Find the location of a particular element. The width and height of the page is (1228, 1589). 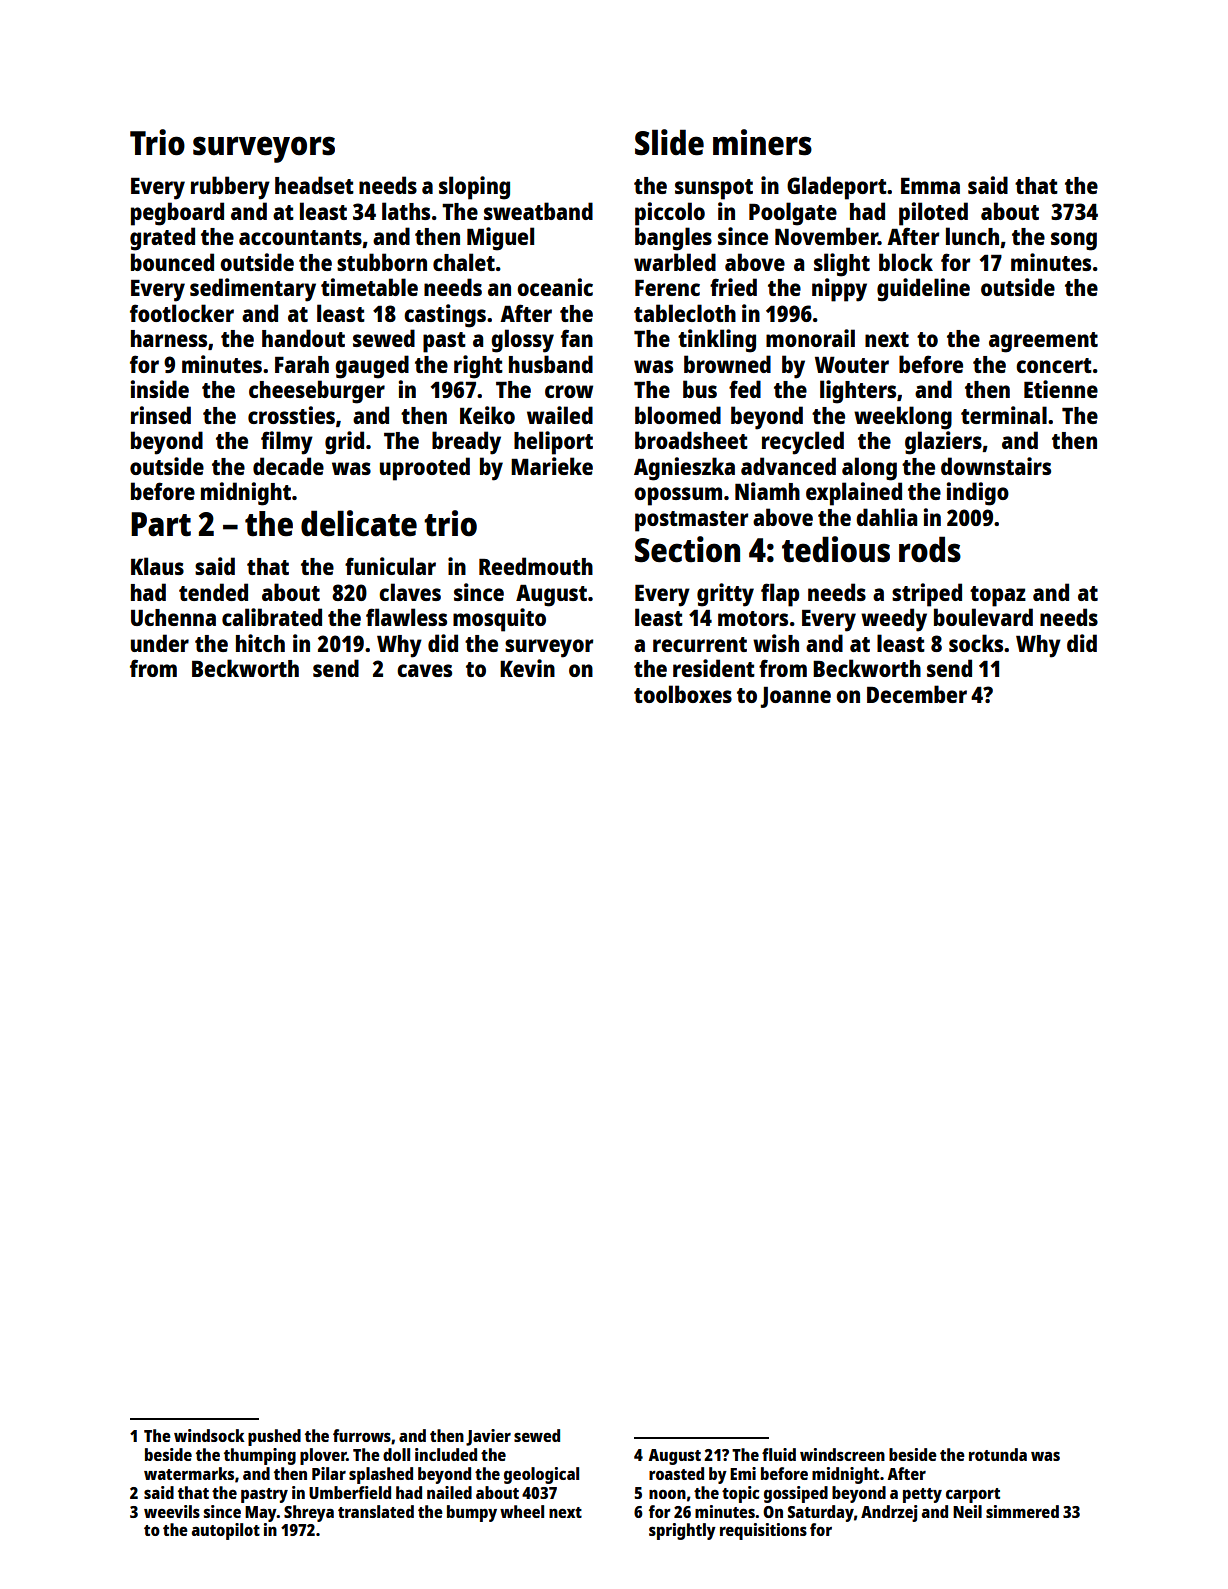

December is located at coordinates (917, 694).
